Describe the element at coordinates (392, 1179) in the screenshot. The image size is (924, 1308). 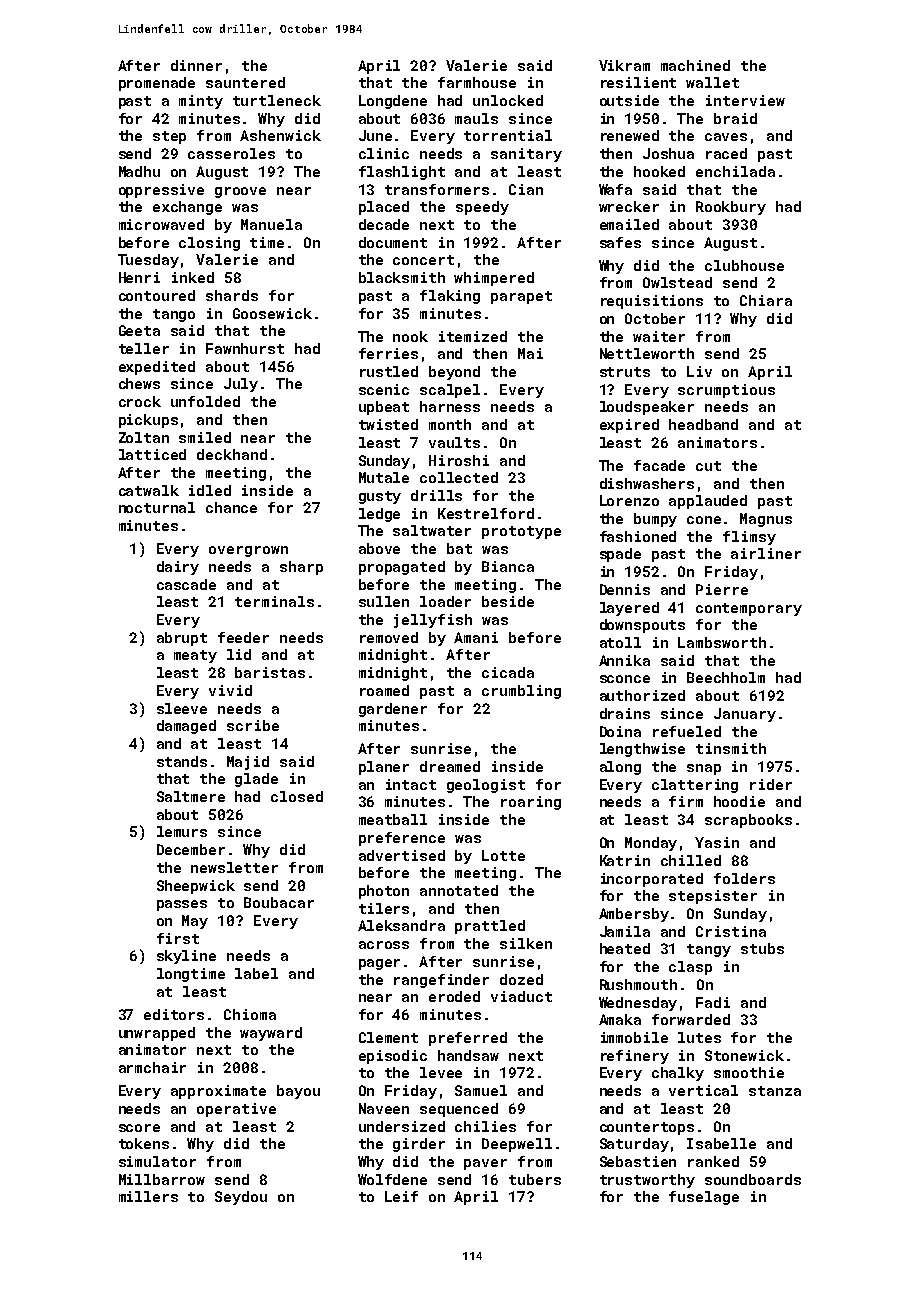
I see `Wolfdene` at that location.
